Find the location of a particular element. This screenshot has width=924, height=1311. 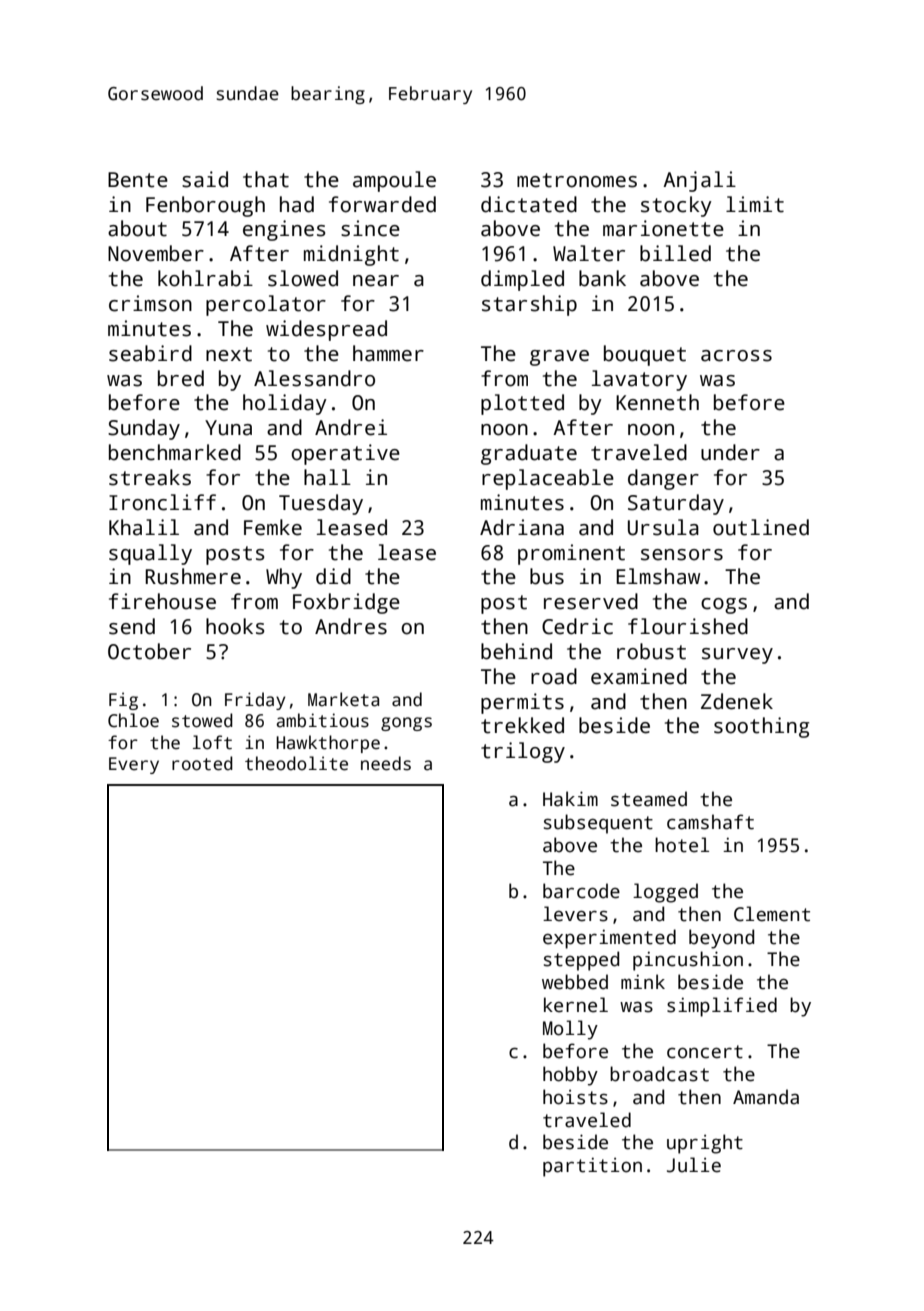

did is located at coordinates (333, 576).
